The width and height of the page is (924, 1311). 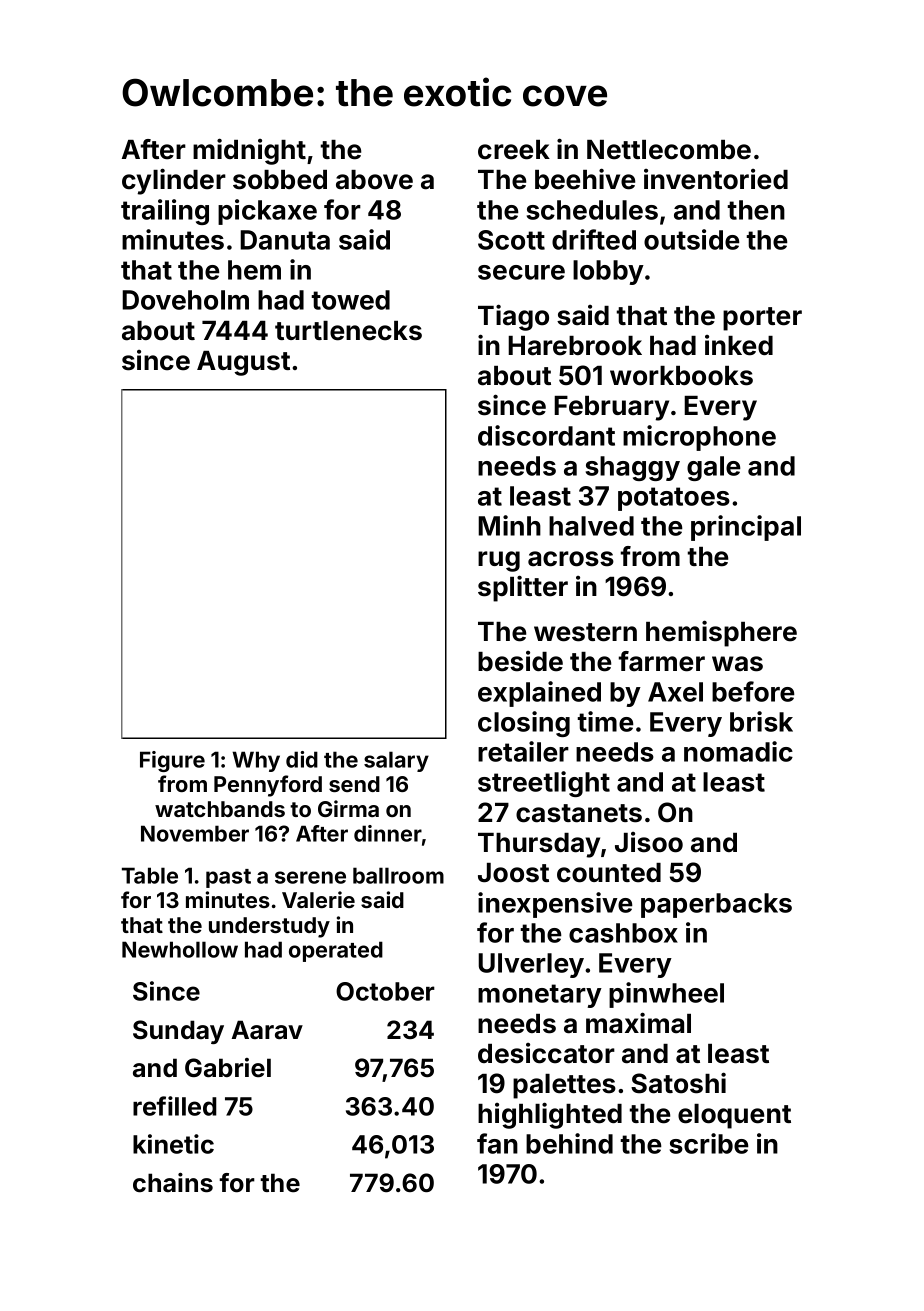 What do you see at coordinates (513, 317) in the page?
I see `Tiago` at bounding box center [513, 317].
